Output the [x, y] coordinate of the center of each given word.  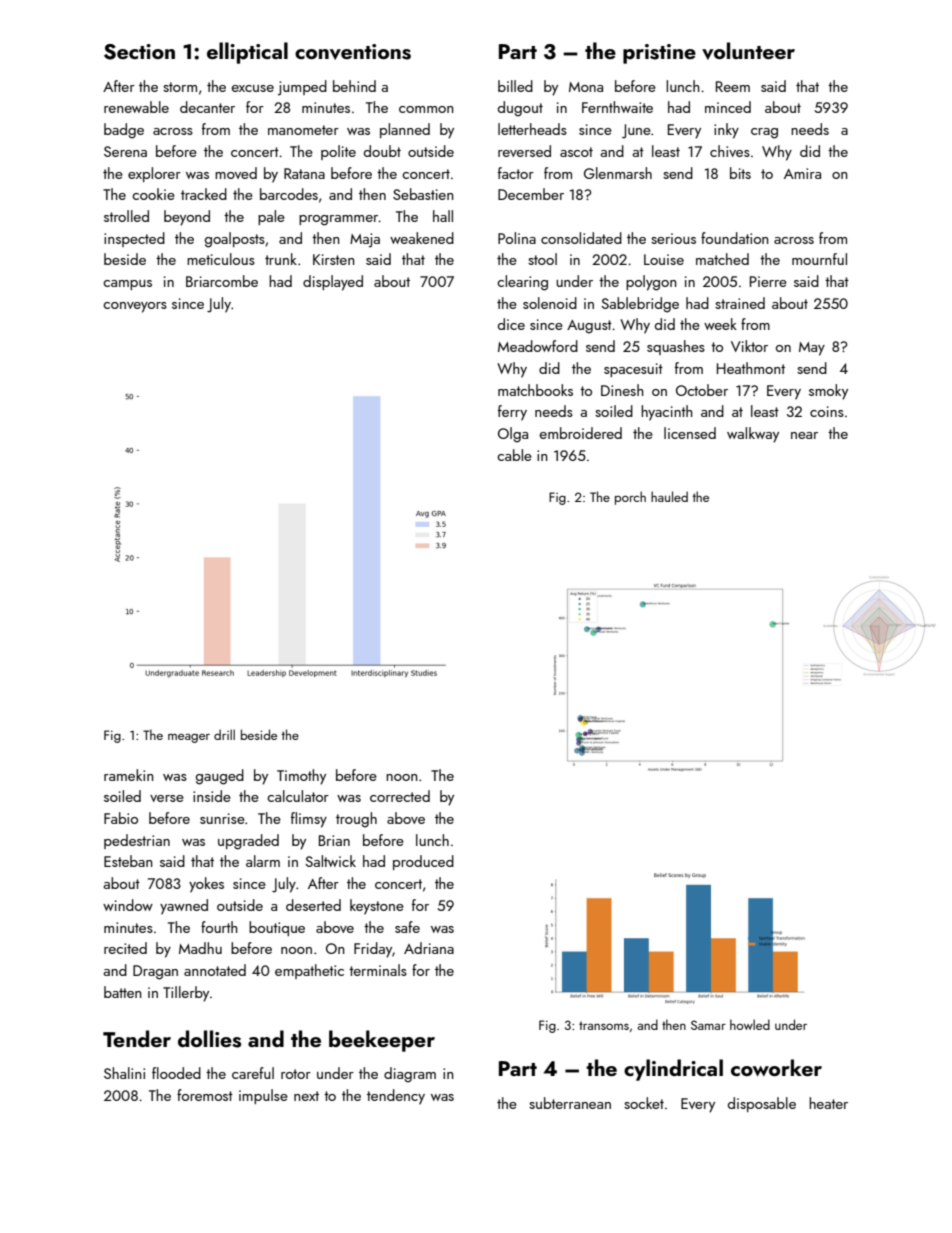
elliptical [247, 53]
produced [423, 862]
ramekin [129, 775]
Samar [708, 1025]
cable [514, 455]
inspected [134, 239]
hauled [669, 496]
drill [224, 734]
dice [511, 324]
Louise [664, 259]
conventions [353, 52]
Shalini [124, 1073]
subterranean [570, 1103]
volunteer [748, 51]
